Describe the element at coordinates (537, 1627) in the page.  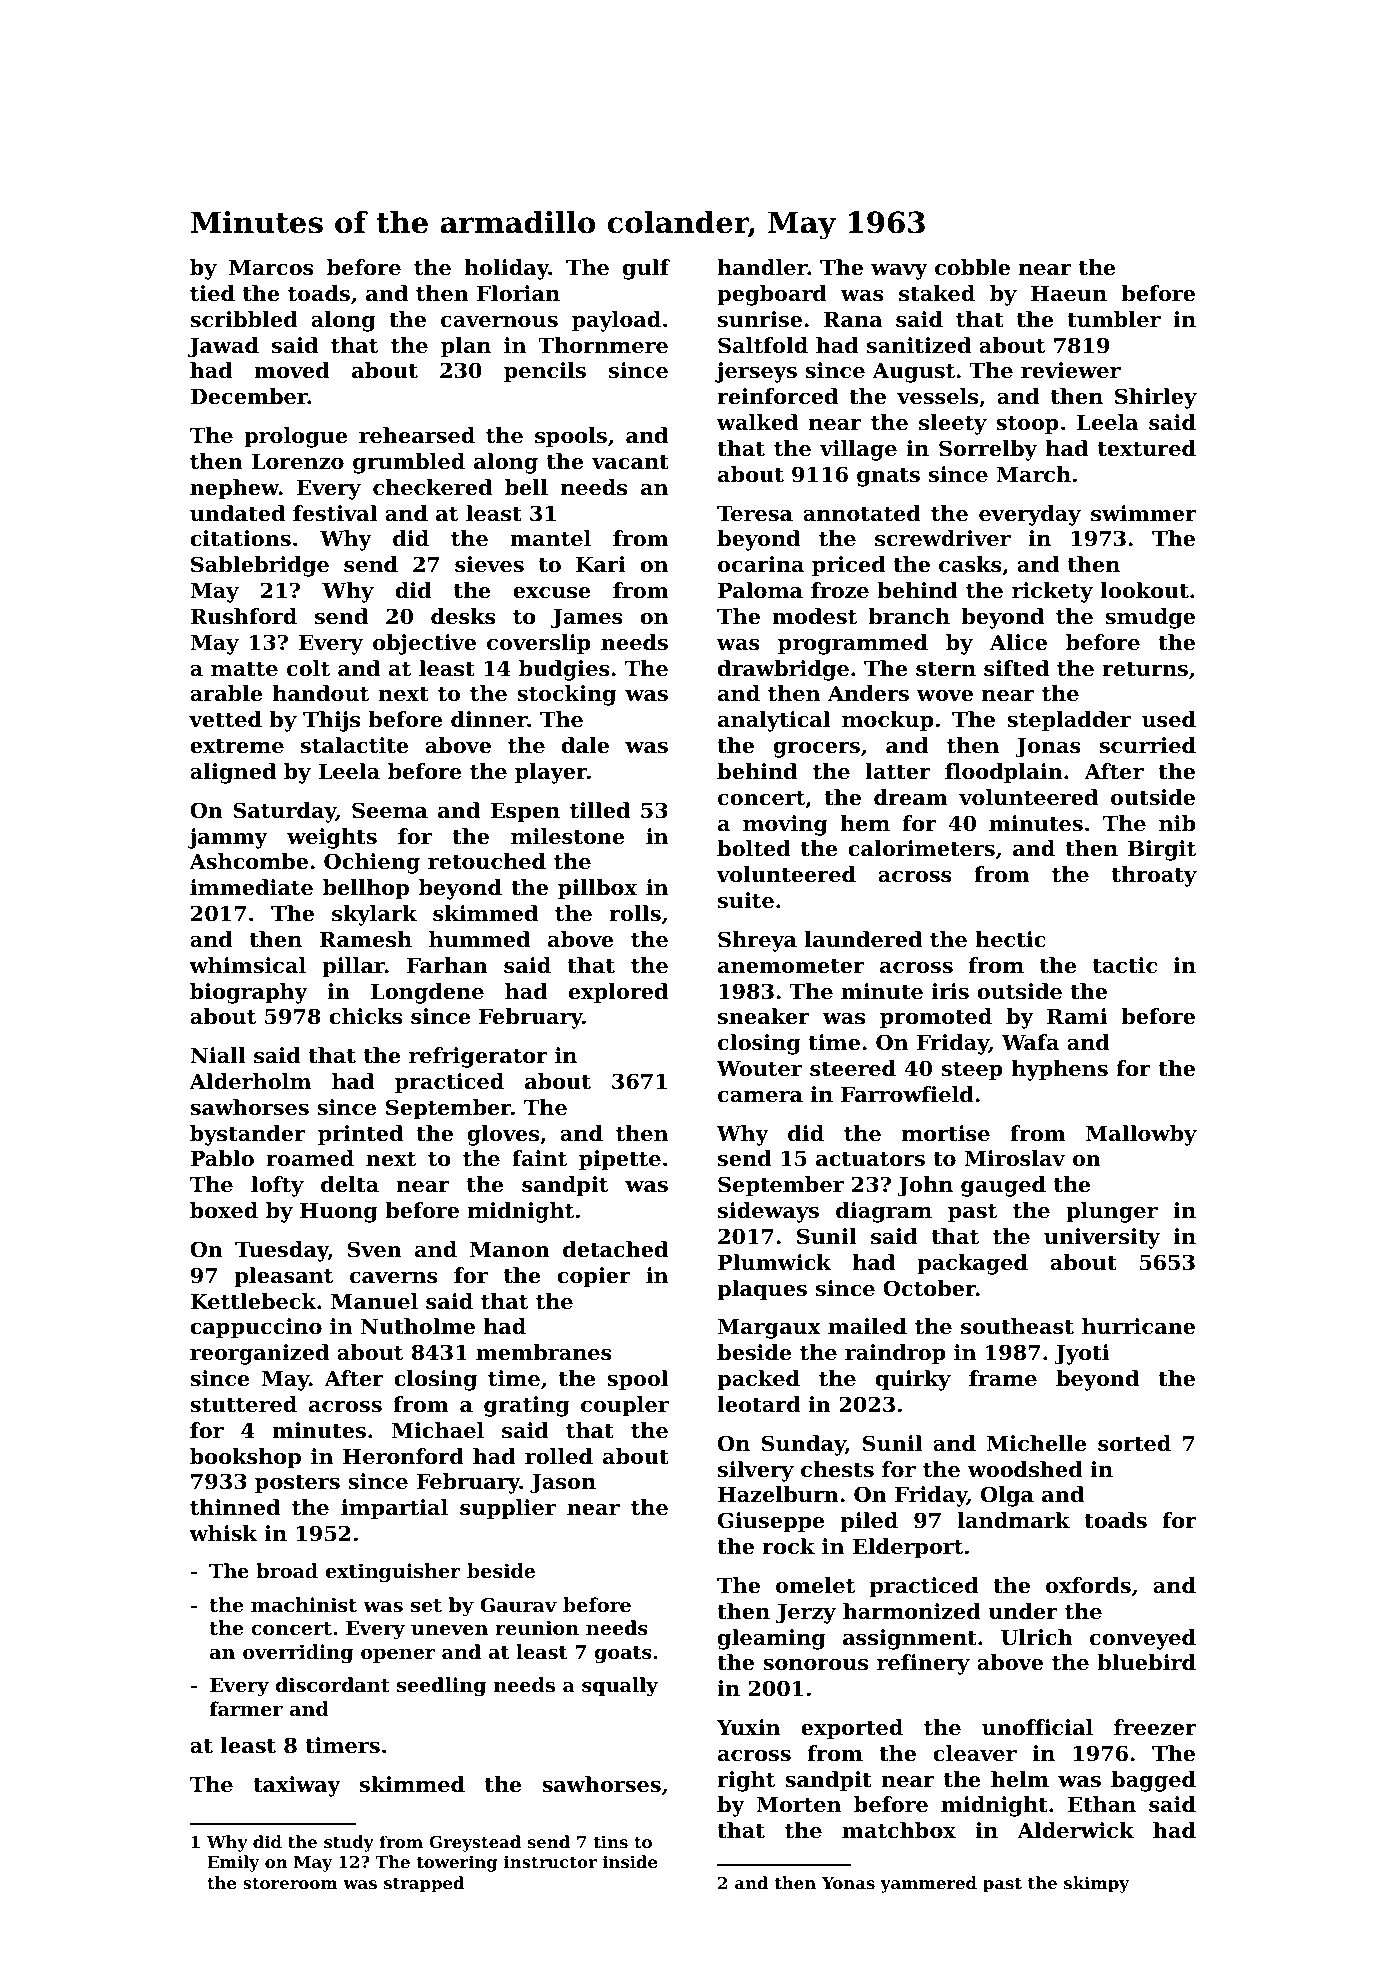
I see `reunion` at that location.
